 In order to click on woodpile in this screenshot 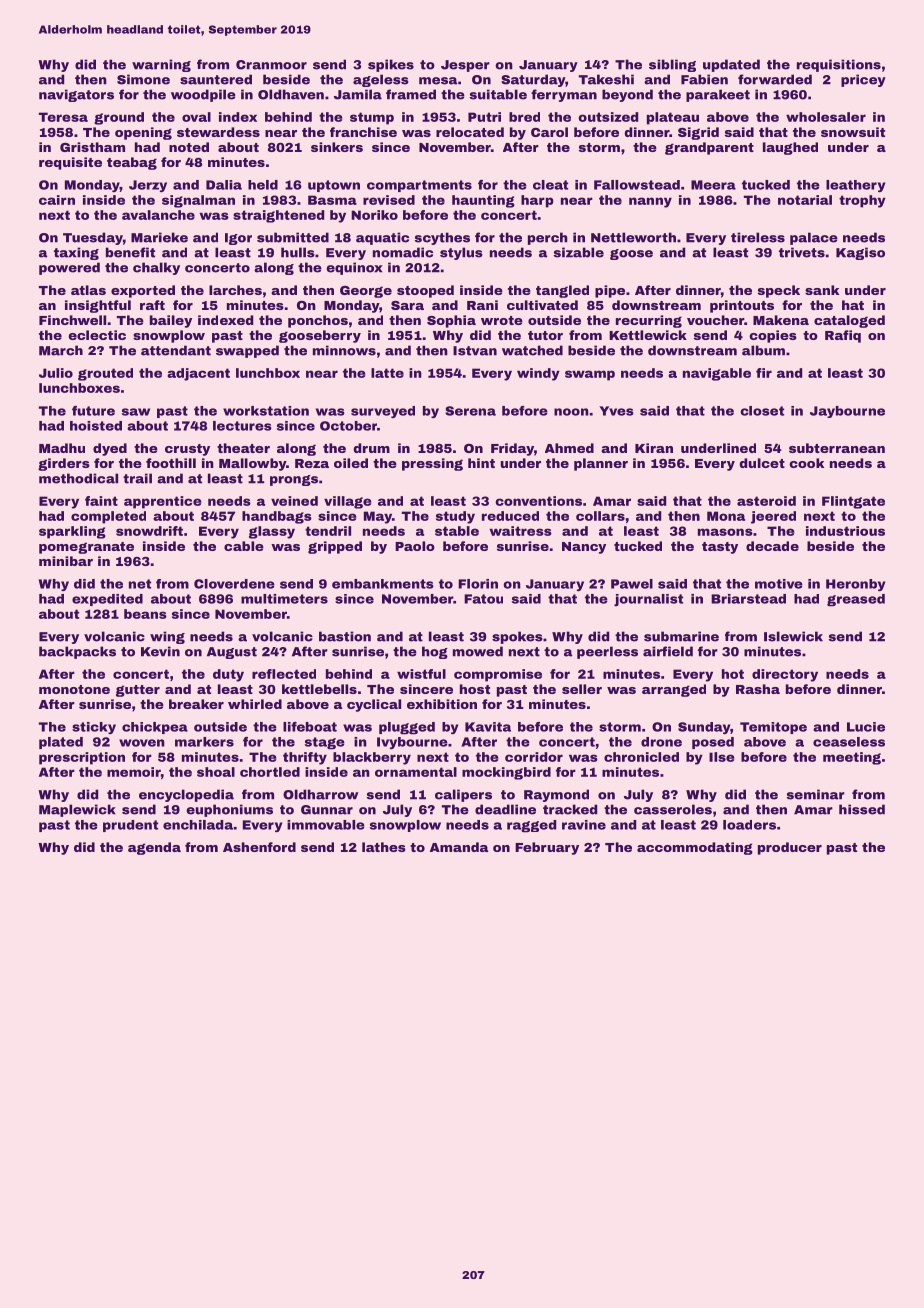, I will do `click(203, 95)`.
